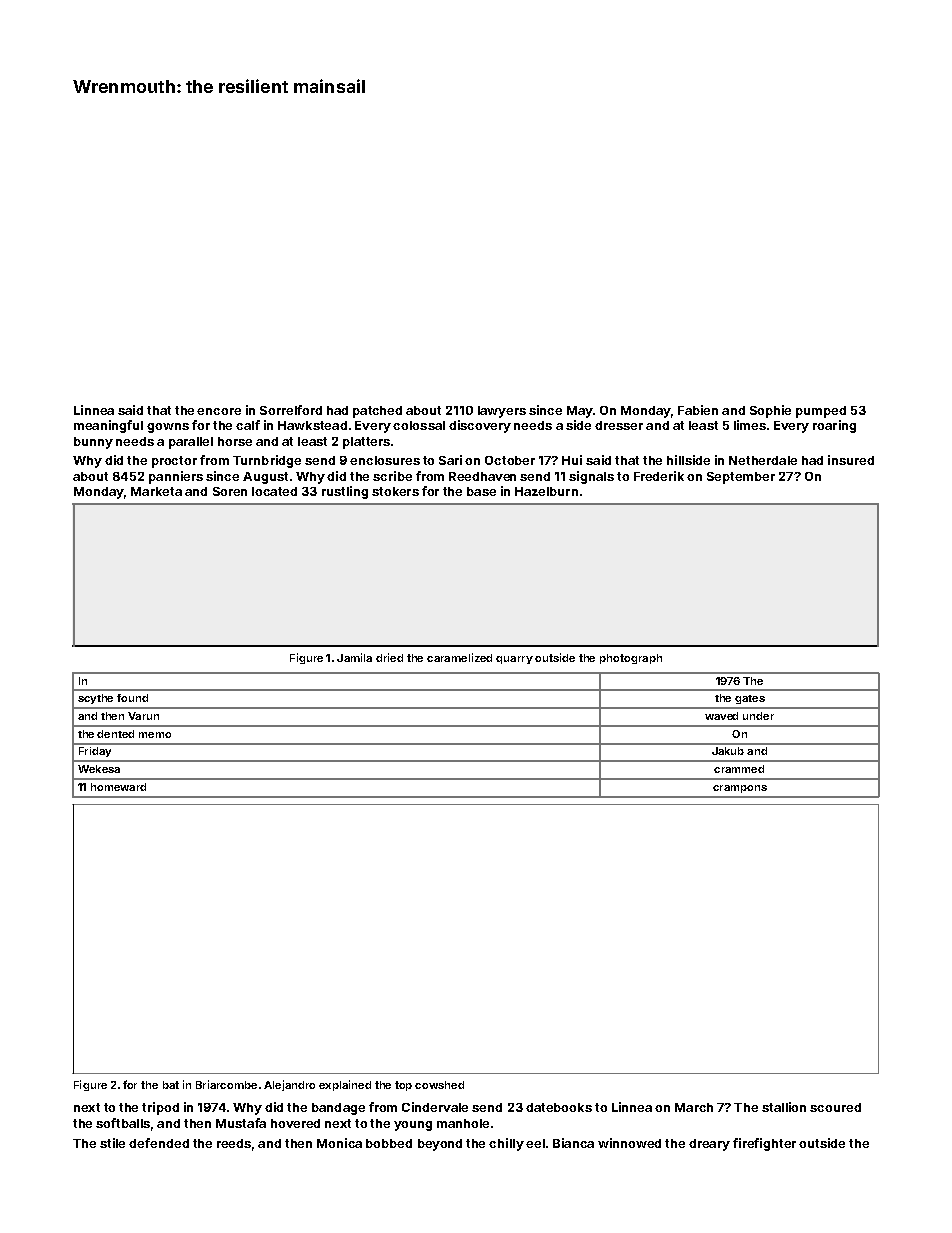  What do you see at coordinates (784, 1107) in the document?
I see `stallion` at bounding box center [784, 1107].
